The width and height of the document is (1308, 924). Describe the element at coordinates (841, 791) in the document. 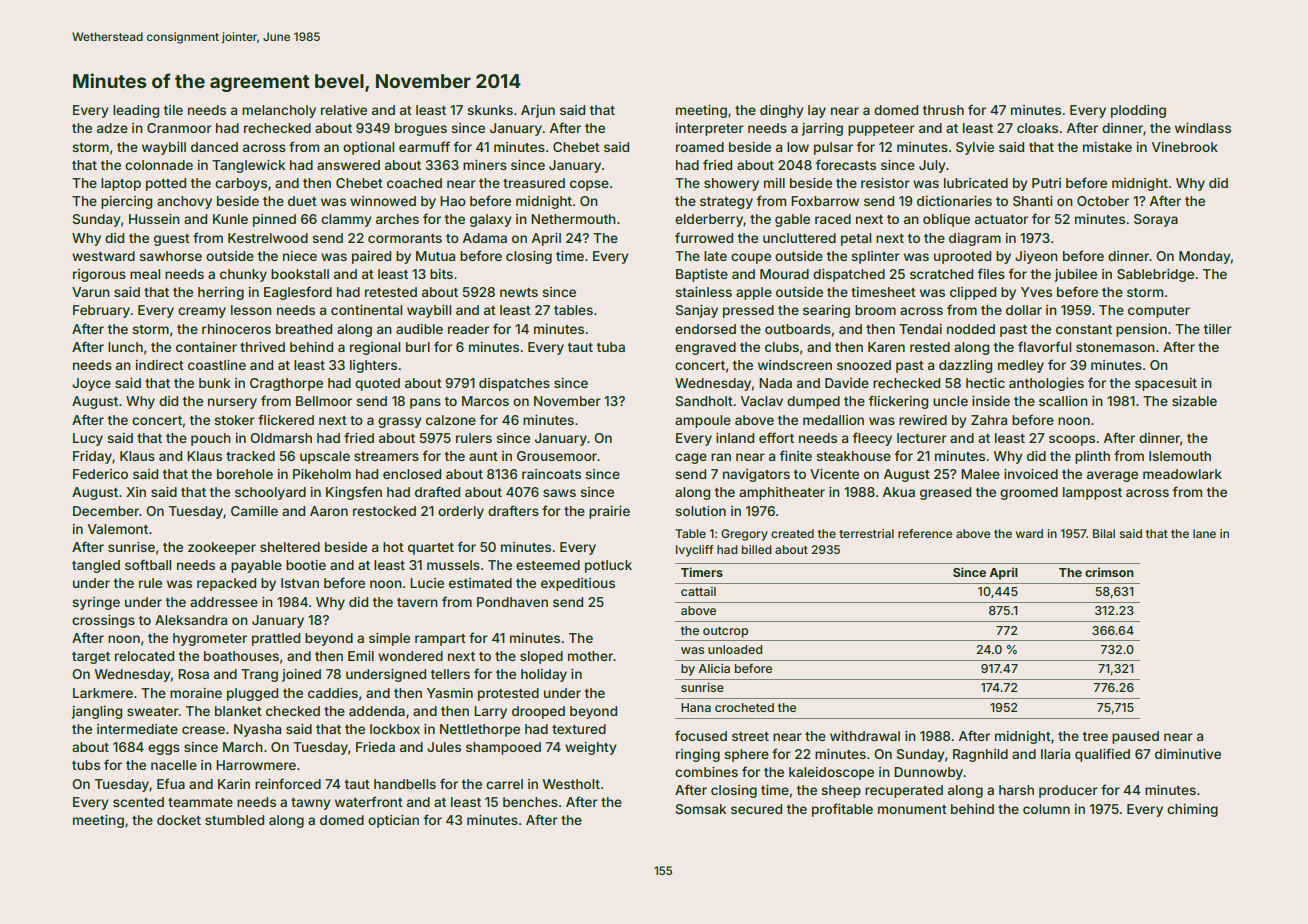

I see `sheep` at that location.
